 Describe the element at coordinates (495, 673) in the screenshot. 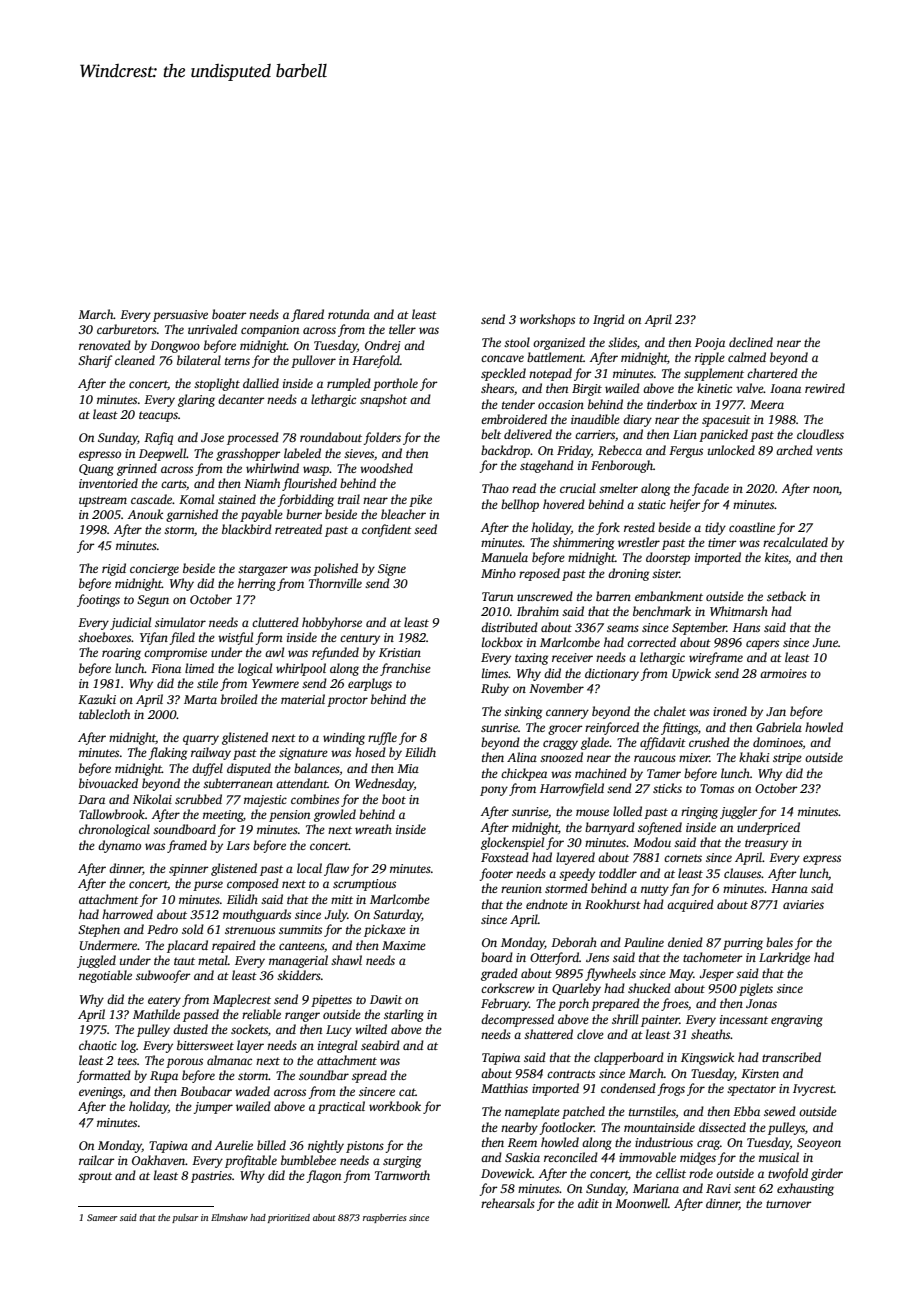

I see `limes` at that location.
